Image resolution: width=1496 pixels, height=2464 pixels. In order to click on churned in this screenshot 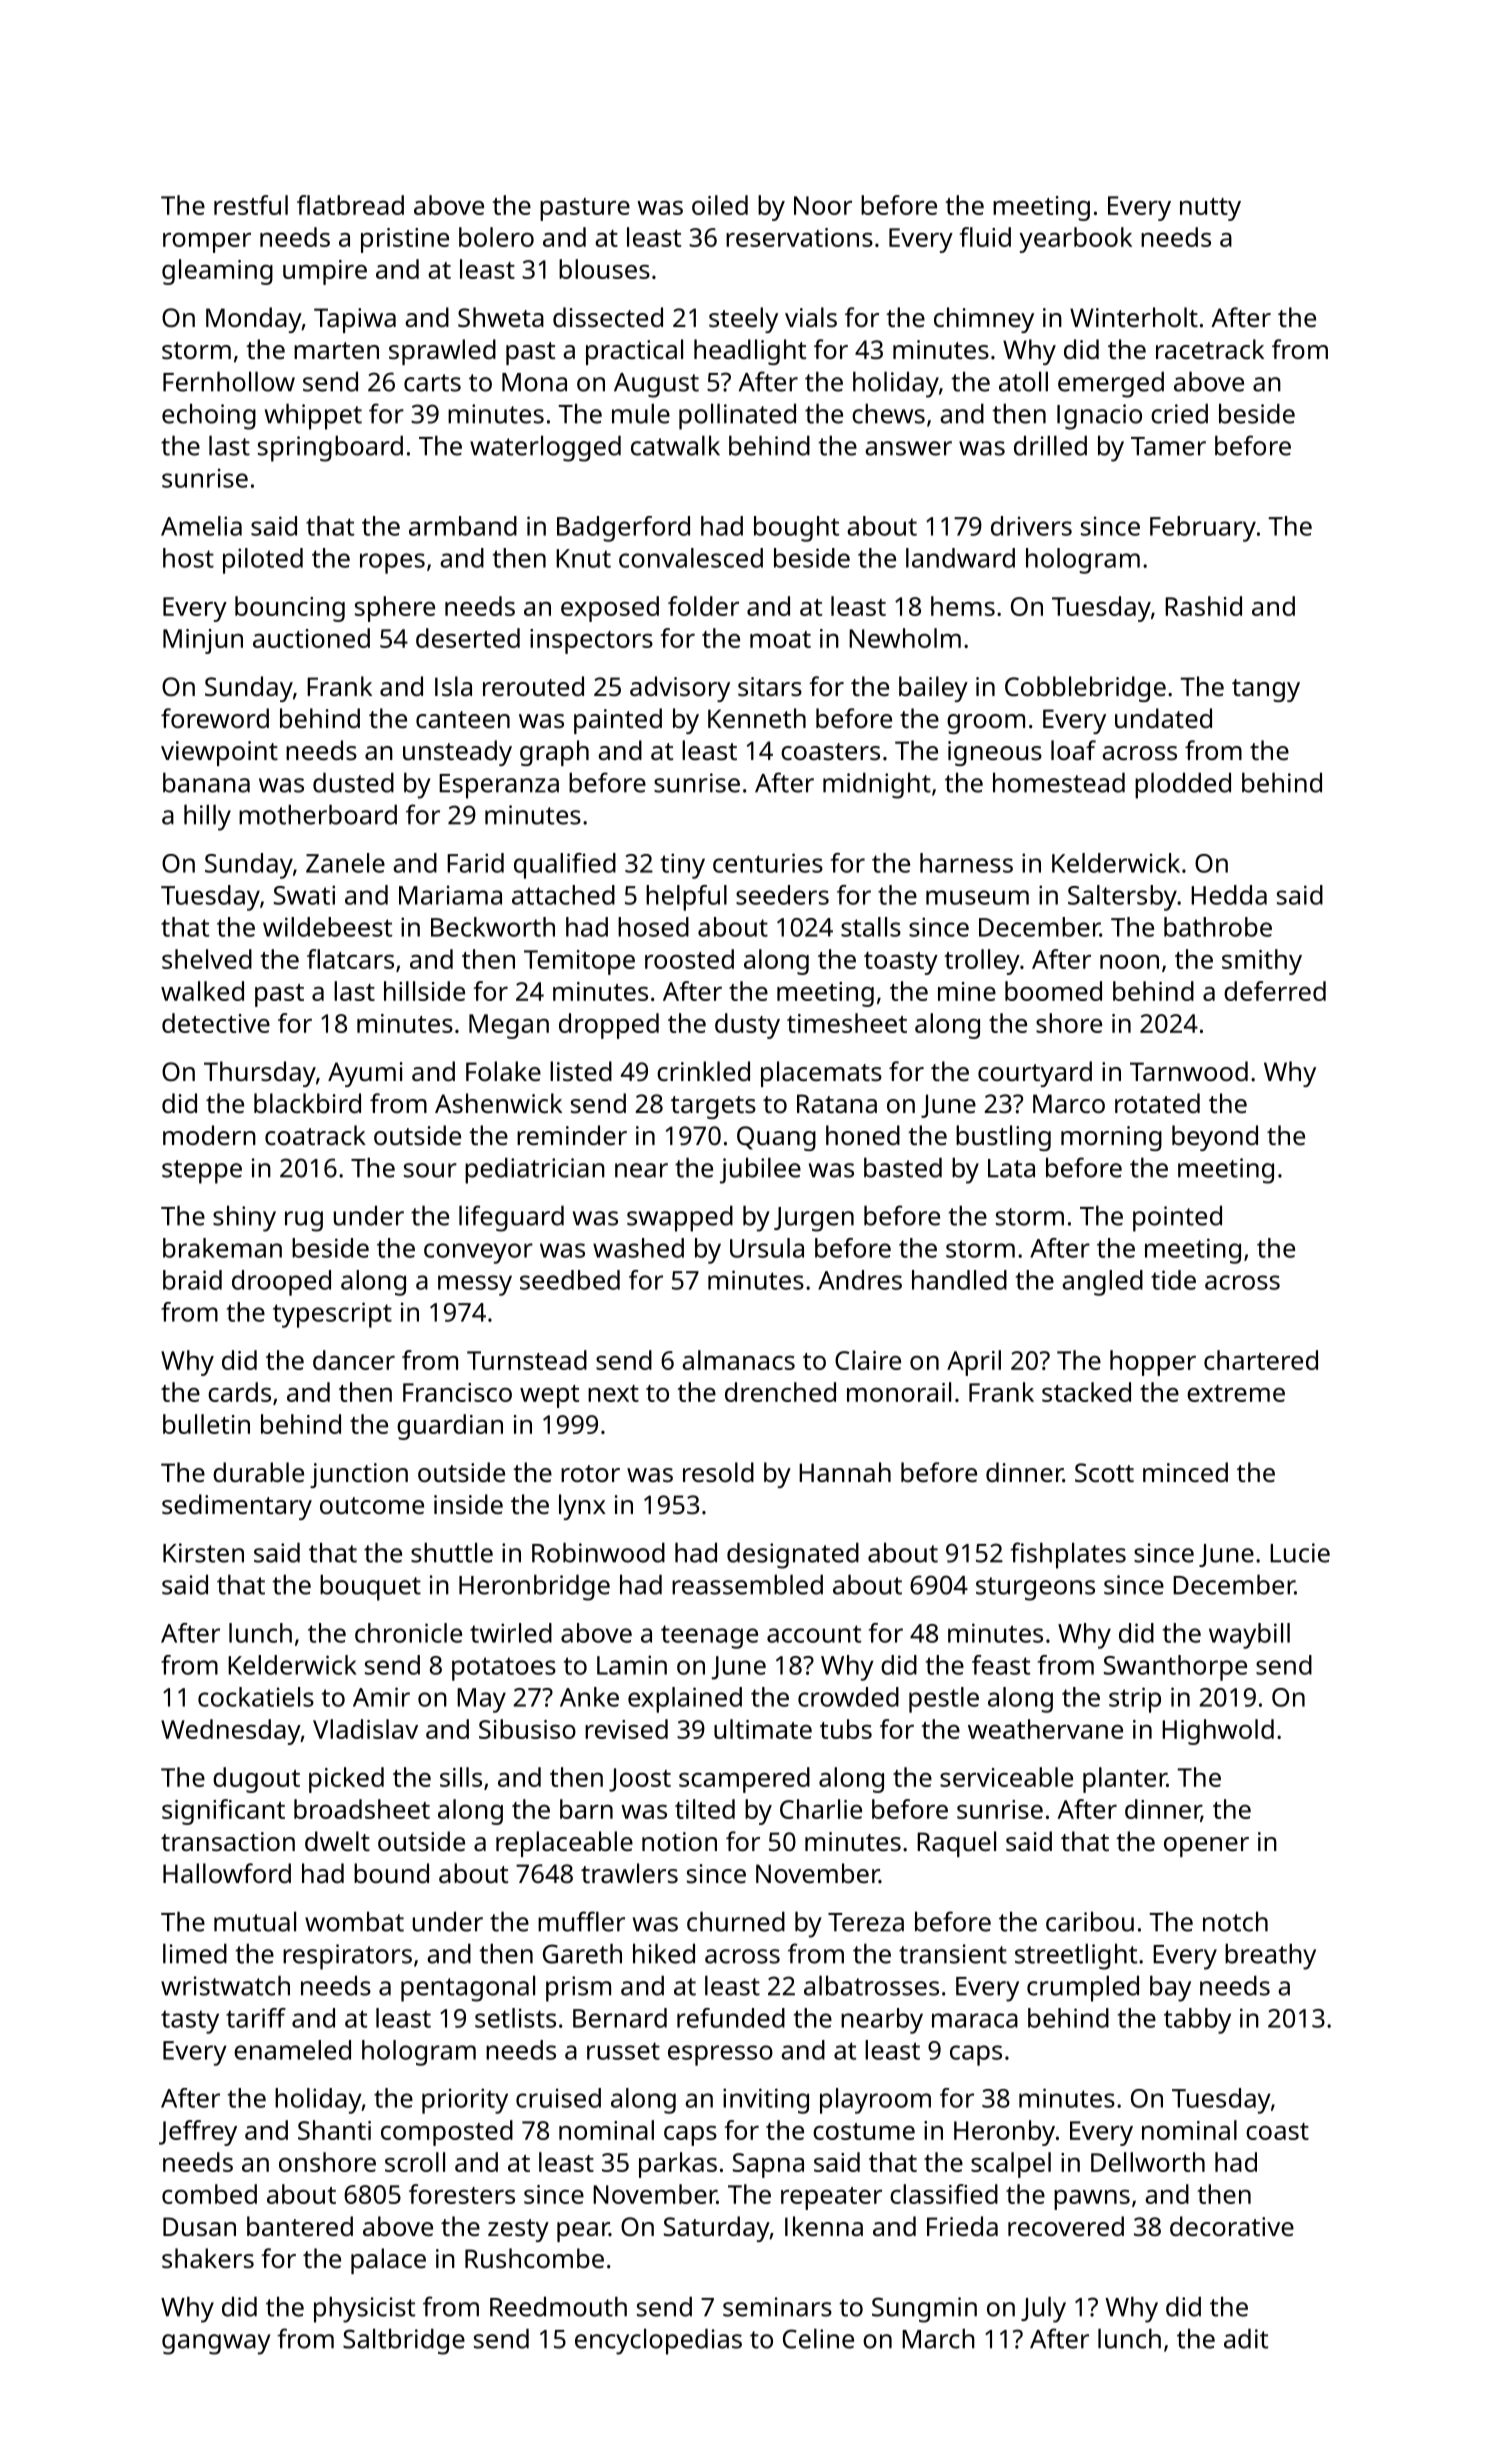, I will do `click(736, 1921)`.
